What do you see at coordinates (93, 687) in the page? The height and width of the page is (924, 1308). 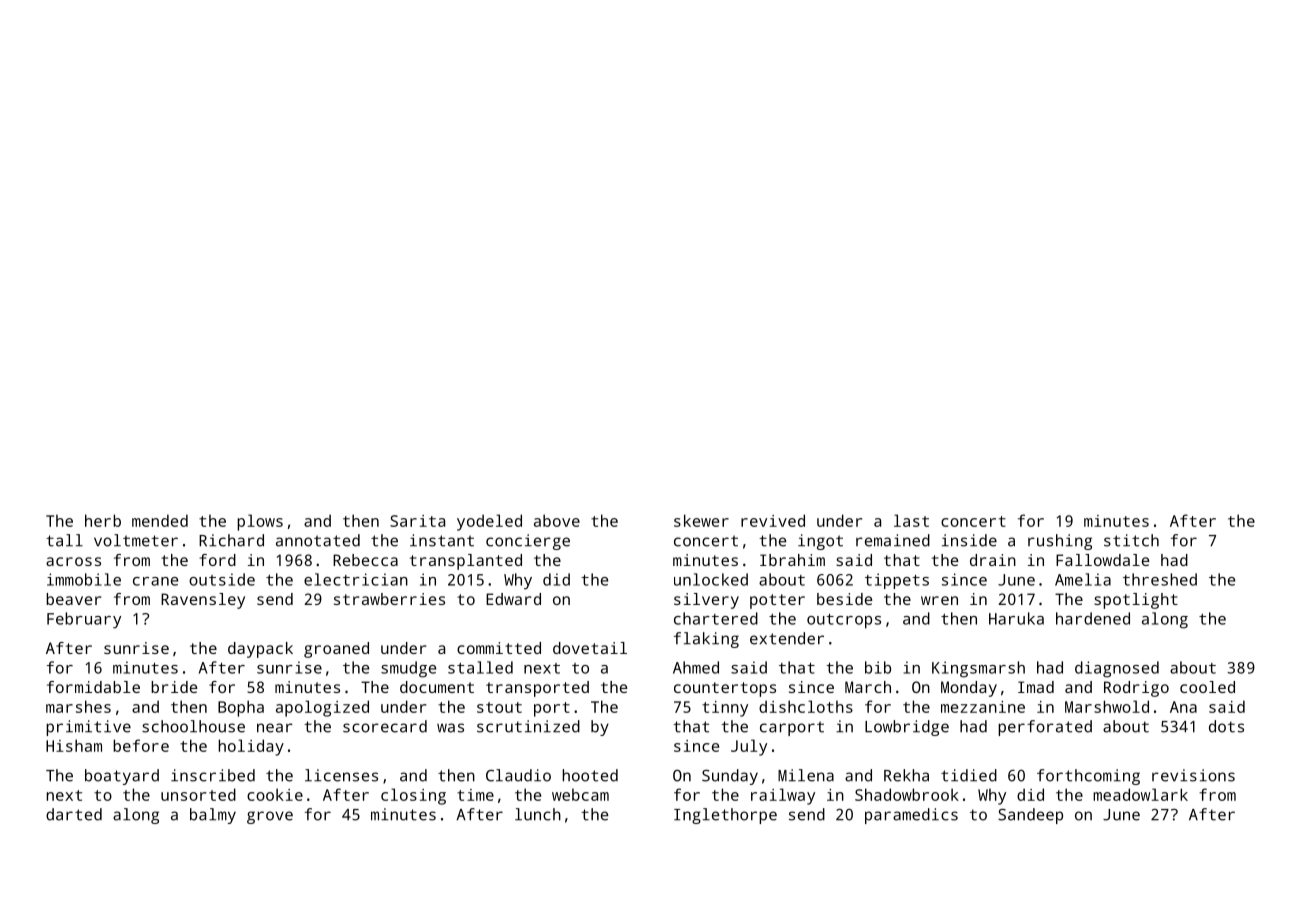 I see `formidable` at bounding box center [93, 687].
